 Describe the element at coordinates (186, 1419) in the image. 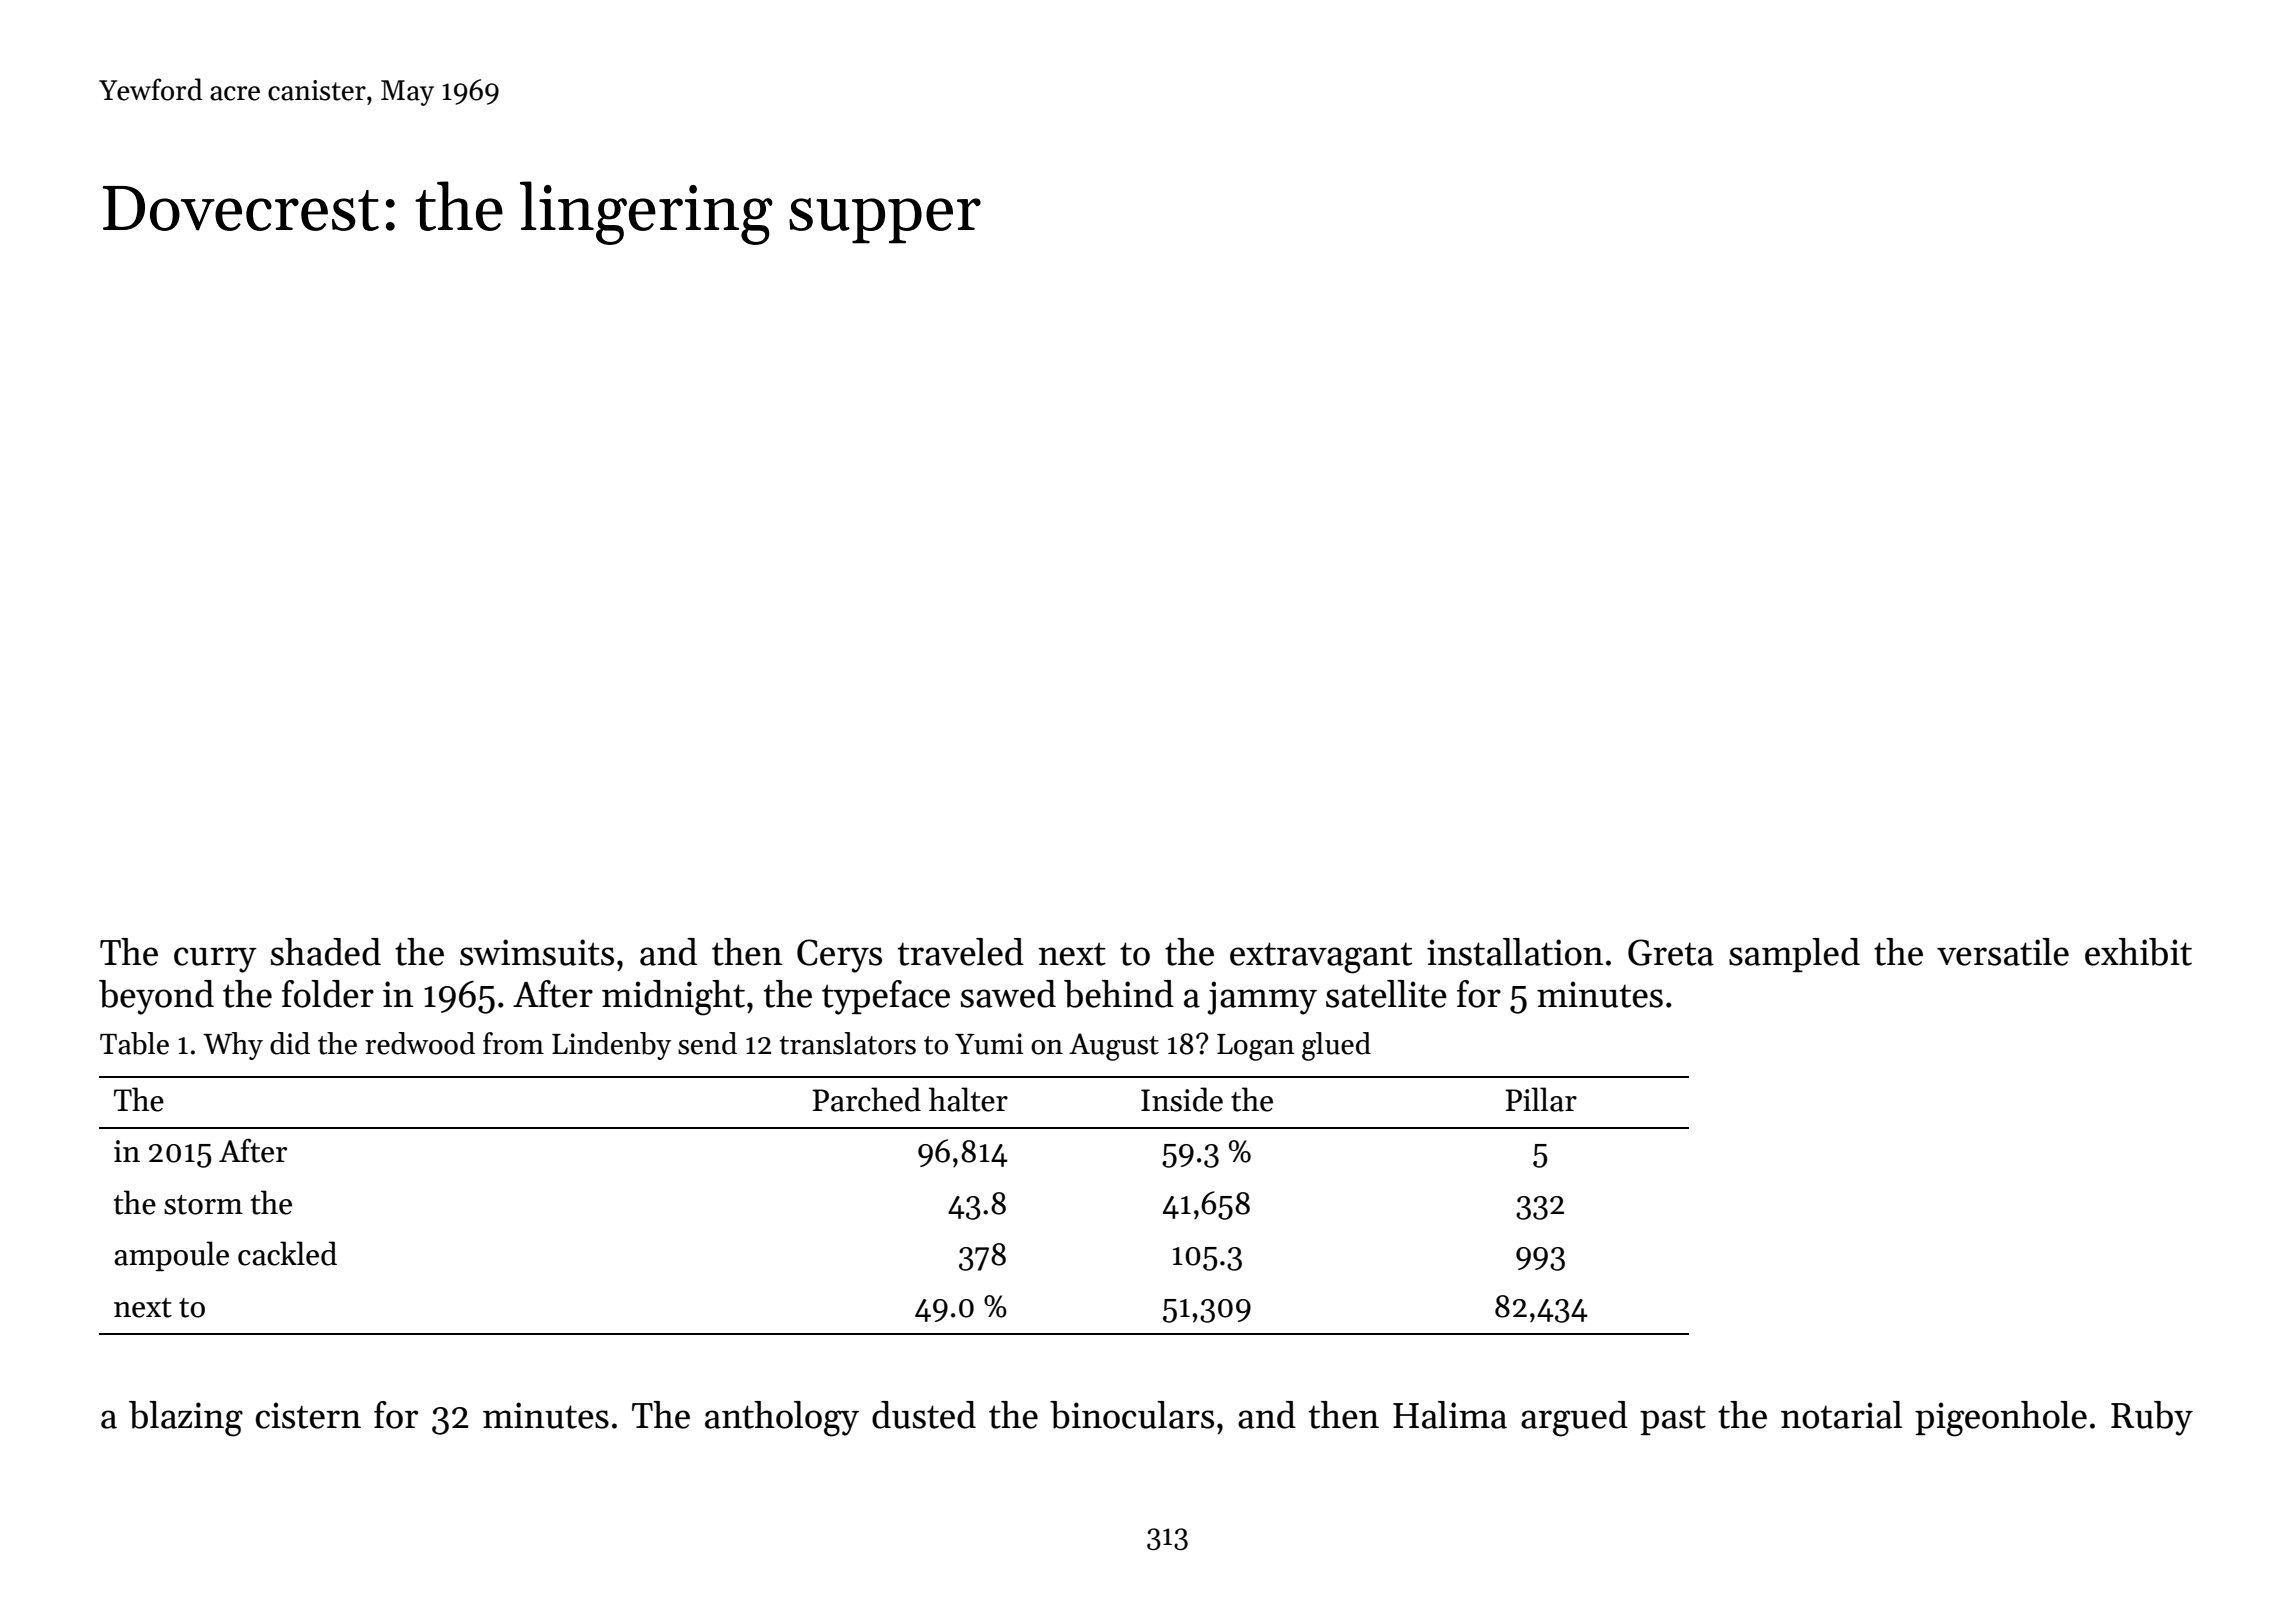

I see `blazing` at that location.
